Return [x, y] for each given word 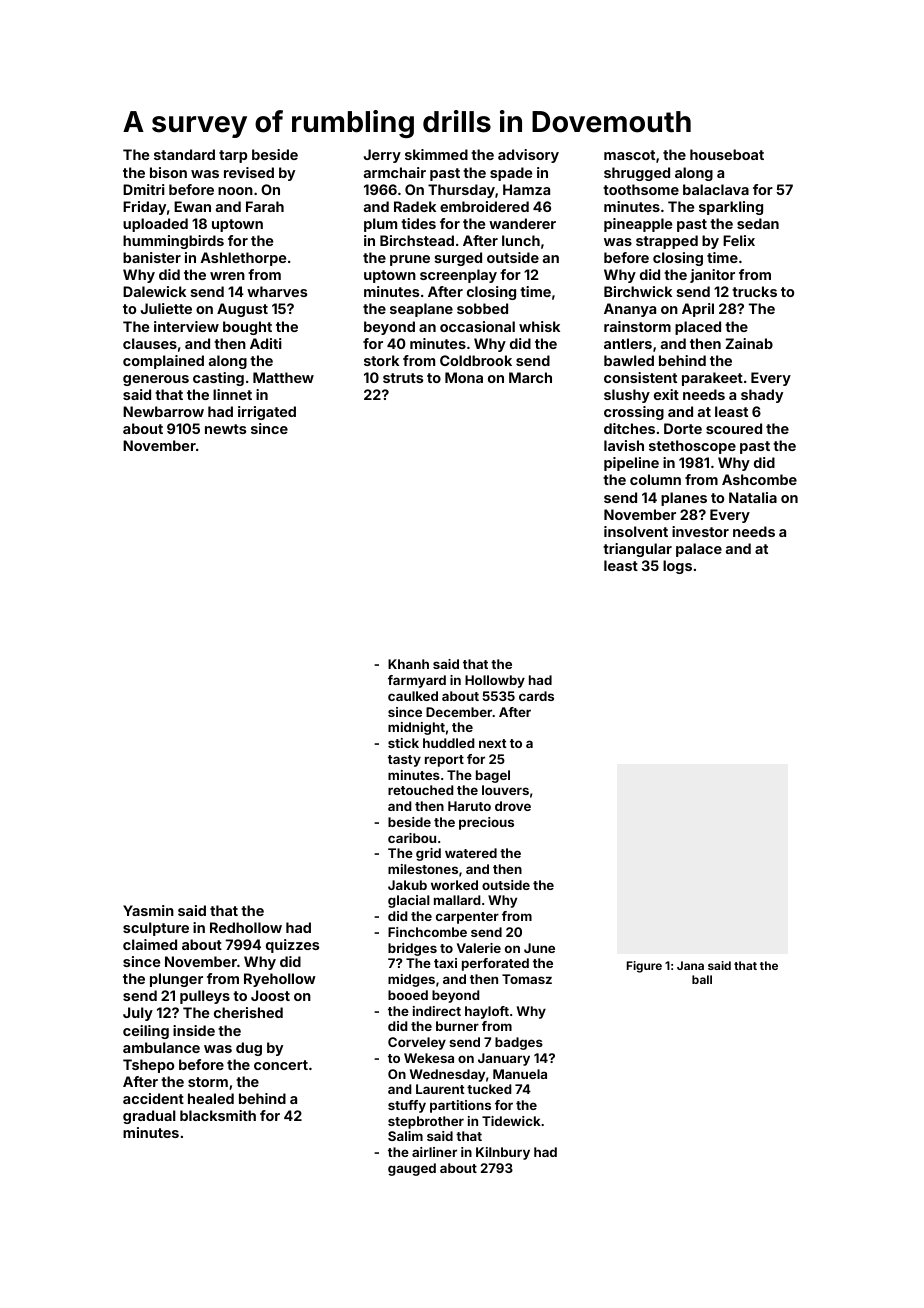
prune [410, 260]
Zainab [749, 343]
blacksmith [218, 1115]
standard [184, 154]
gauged [412, 1169]
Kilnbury [503, 1153]
